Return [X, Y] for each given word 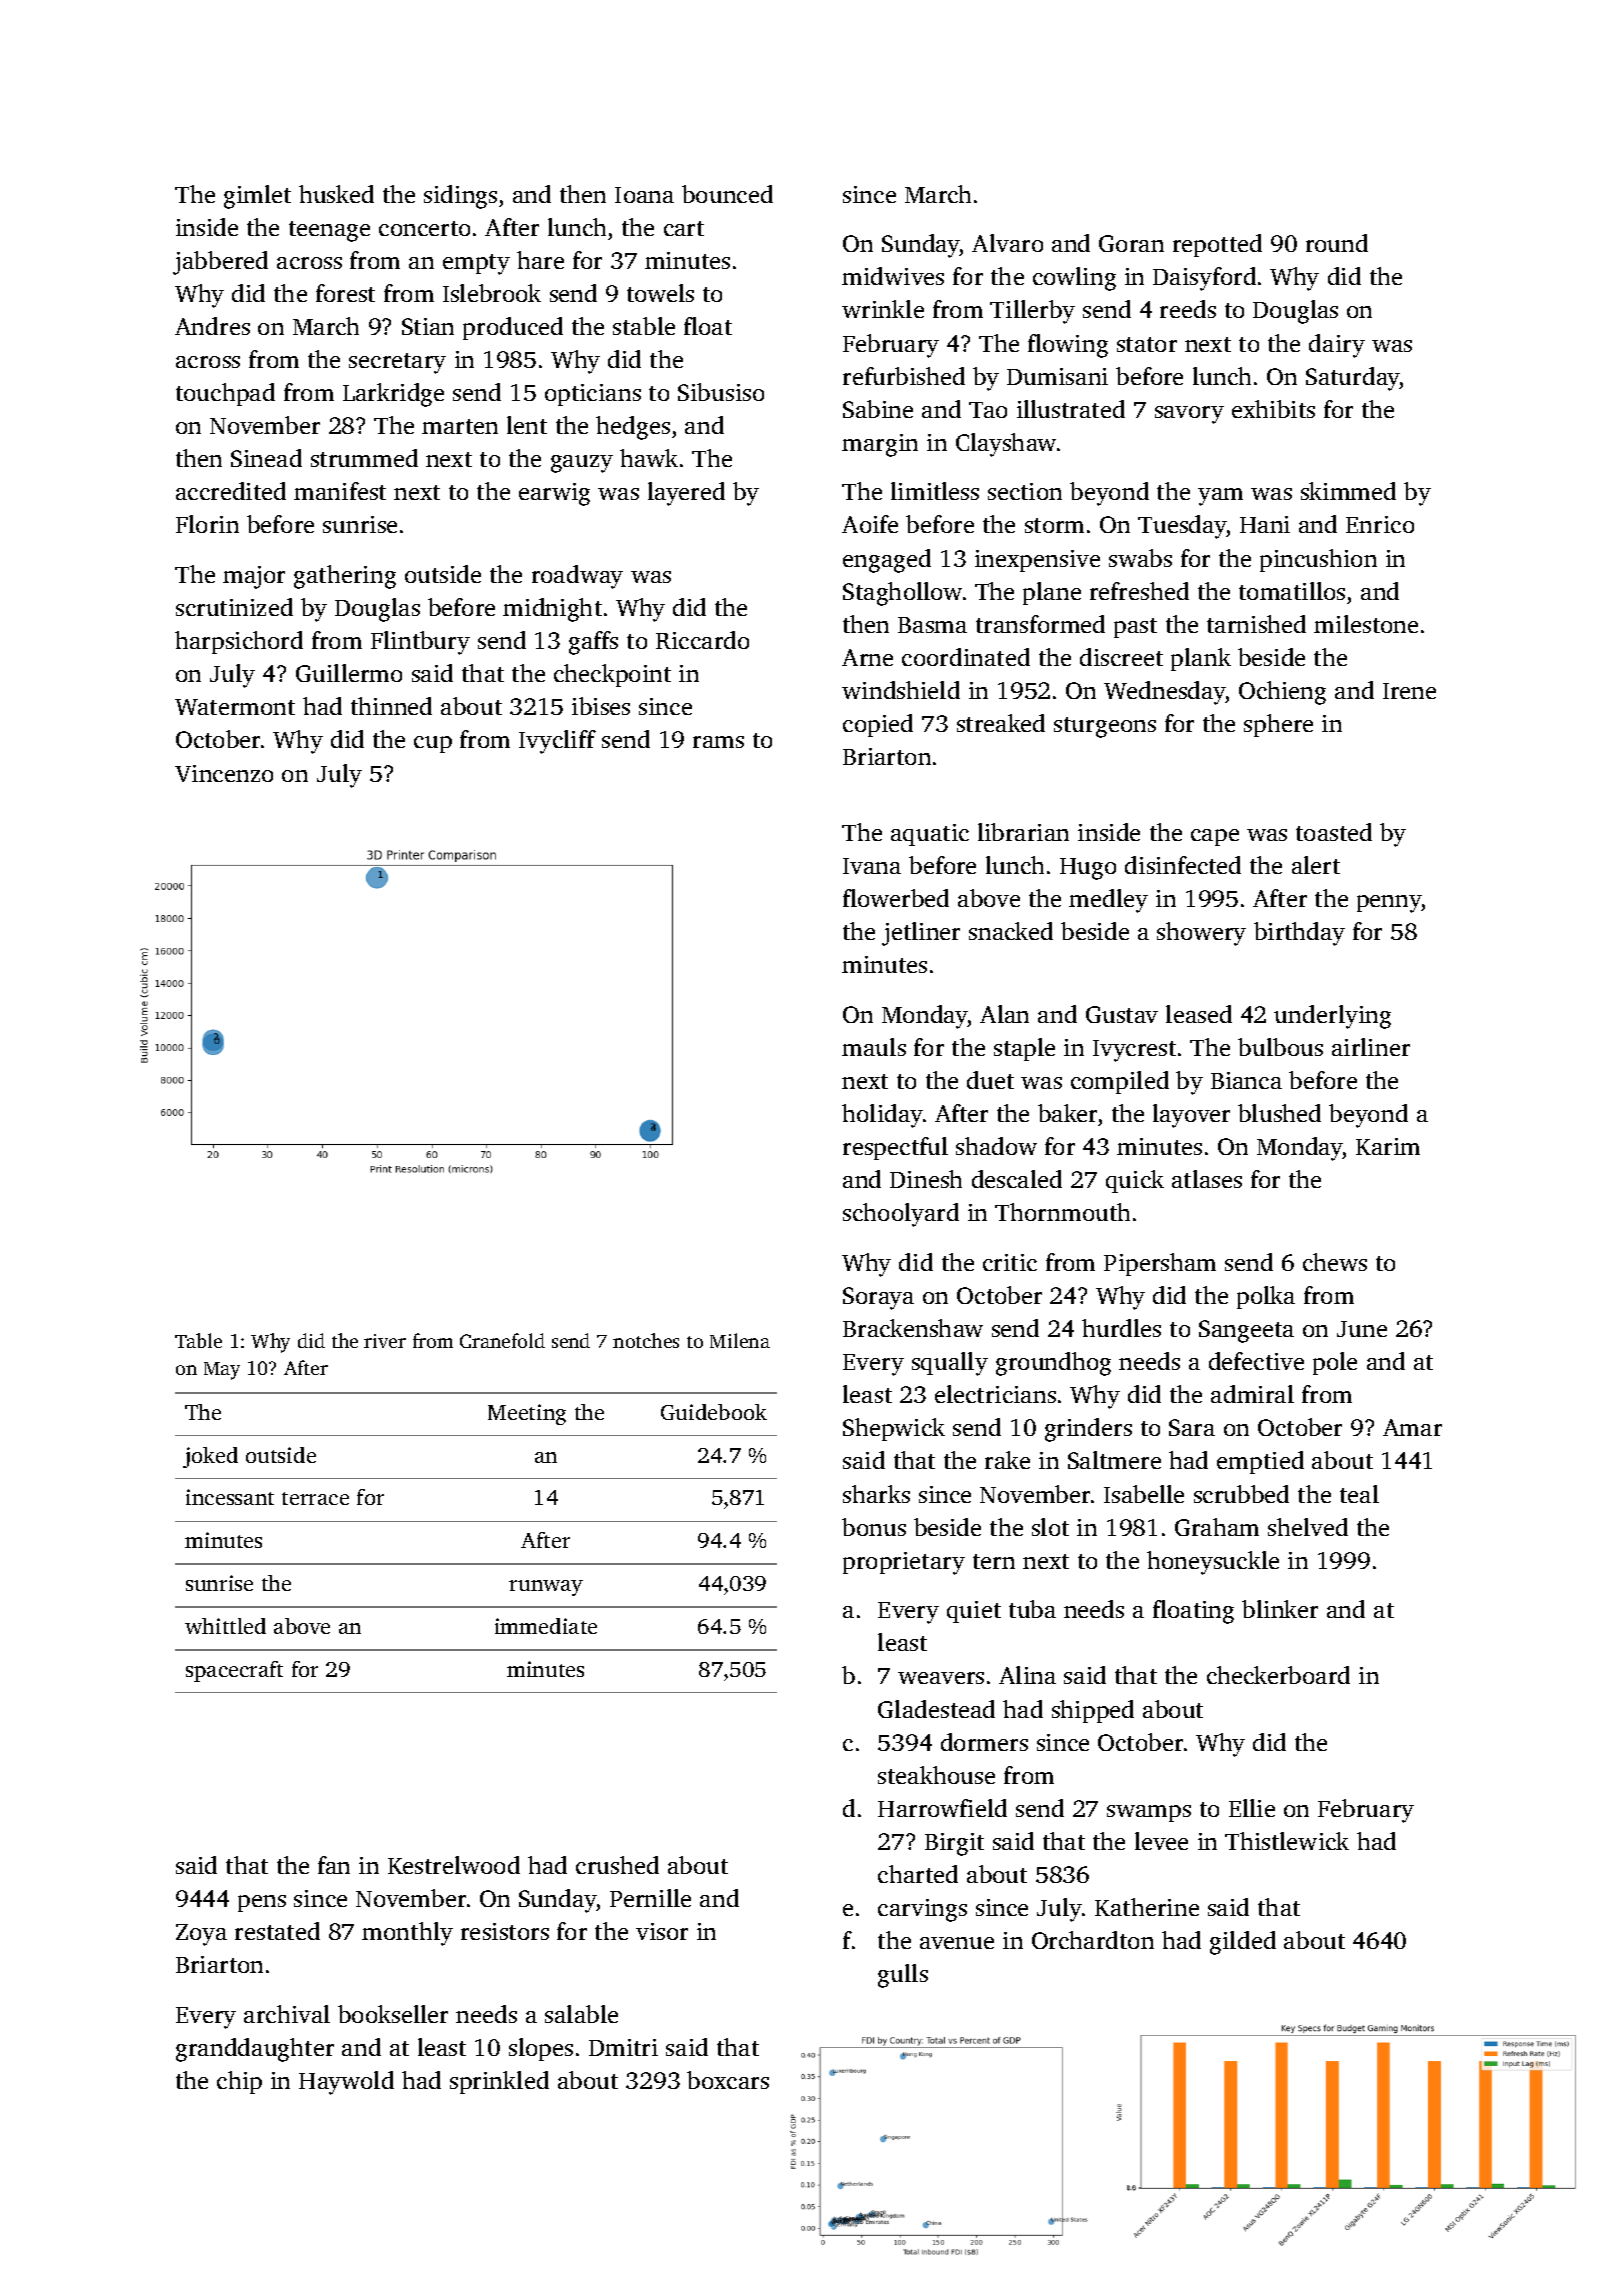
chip [239, 2082]
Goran [1131, 243]
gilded [1243, 1943]
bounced [727, 194]
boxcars [728, 2080]
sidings [460, 197]
